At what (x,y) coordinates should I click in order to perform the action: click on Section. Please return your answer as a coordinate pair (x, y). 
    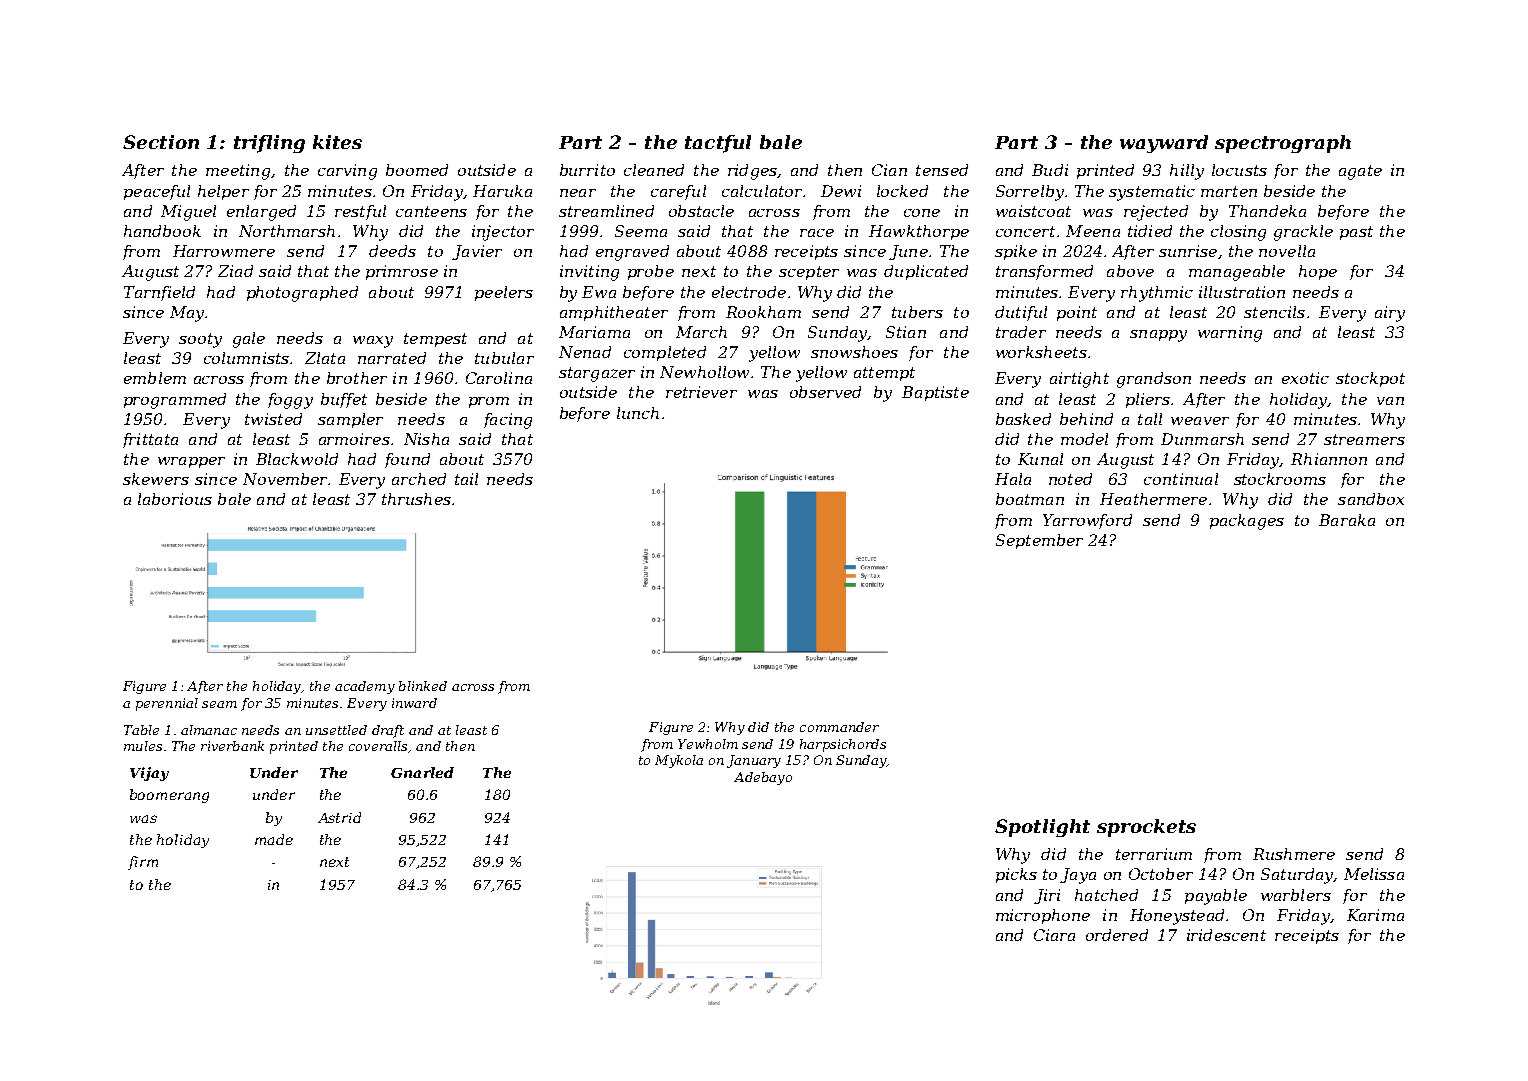
    Looking at the image, I should click on (161, 142).
